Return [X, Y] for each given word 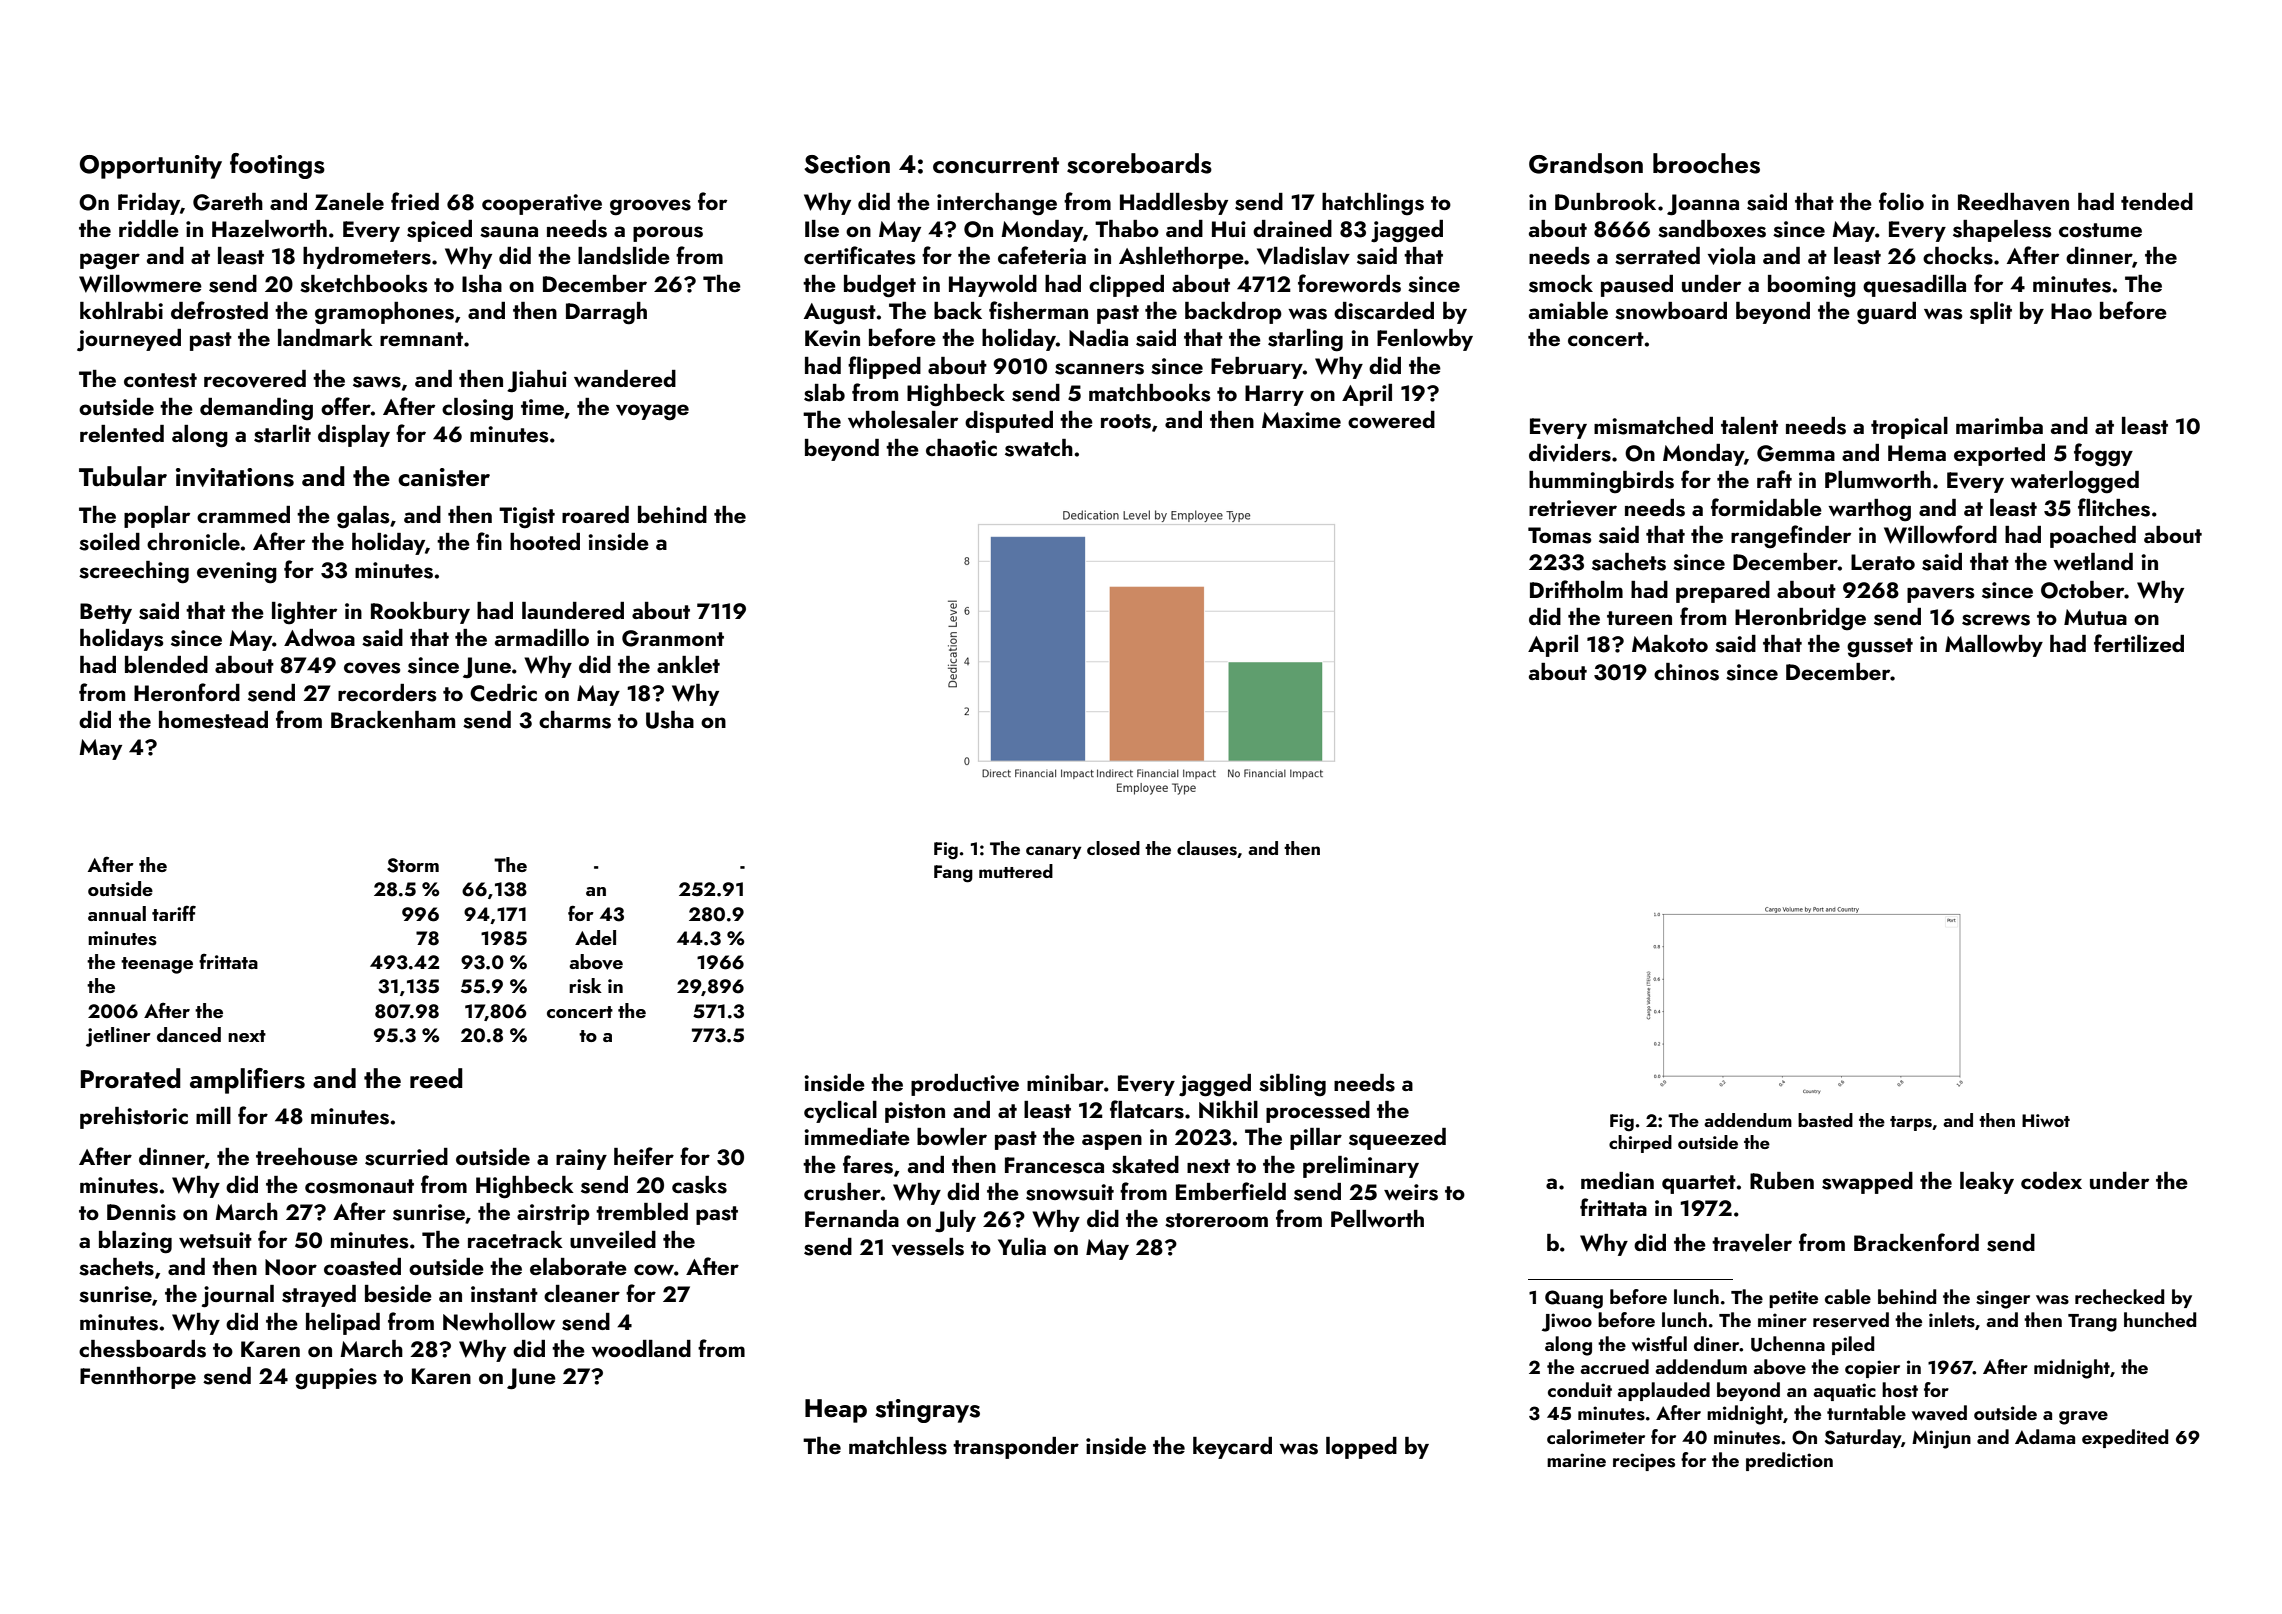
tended [2157, 201]
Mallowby [1994, 646]
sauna [509, 232]
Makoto [1670, 643]
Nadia [1098, 338]
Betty [106, 613]
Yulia [1022, 1247]
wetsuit [215, 1240]
